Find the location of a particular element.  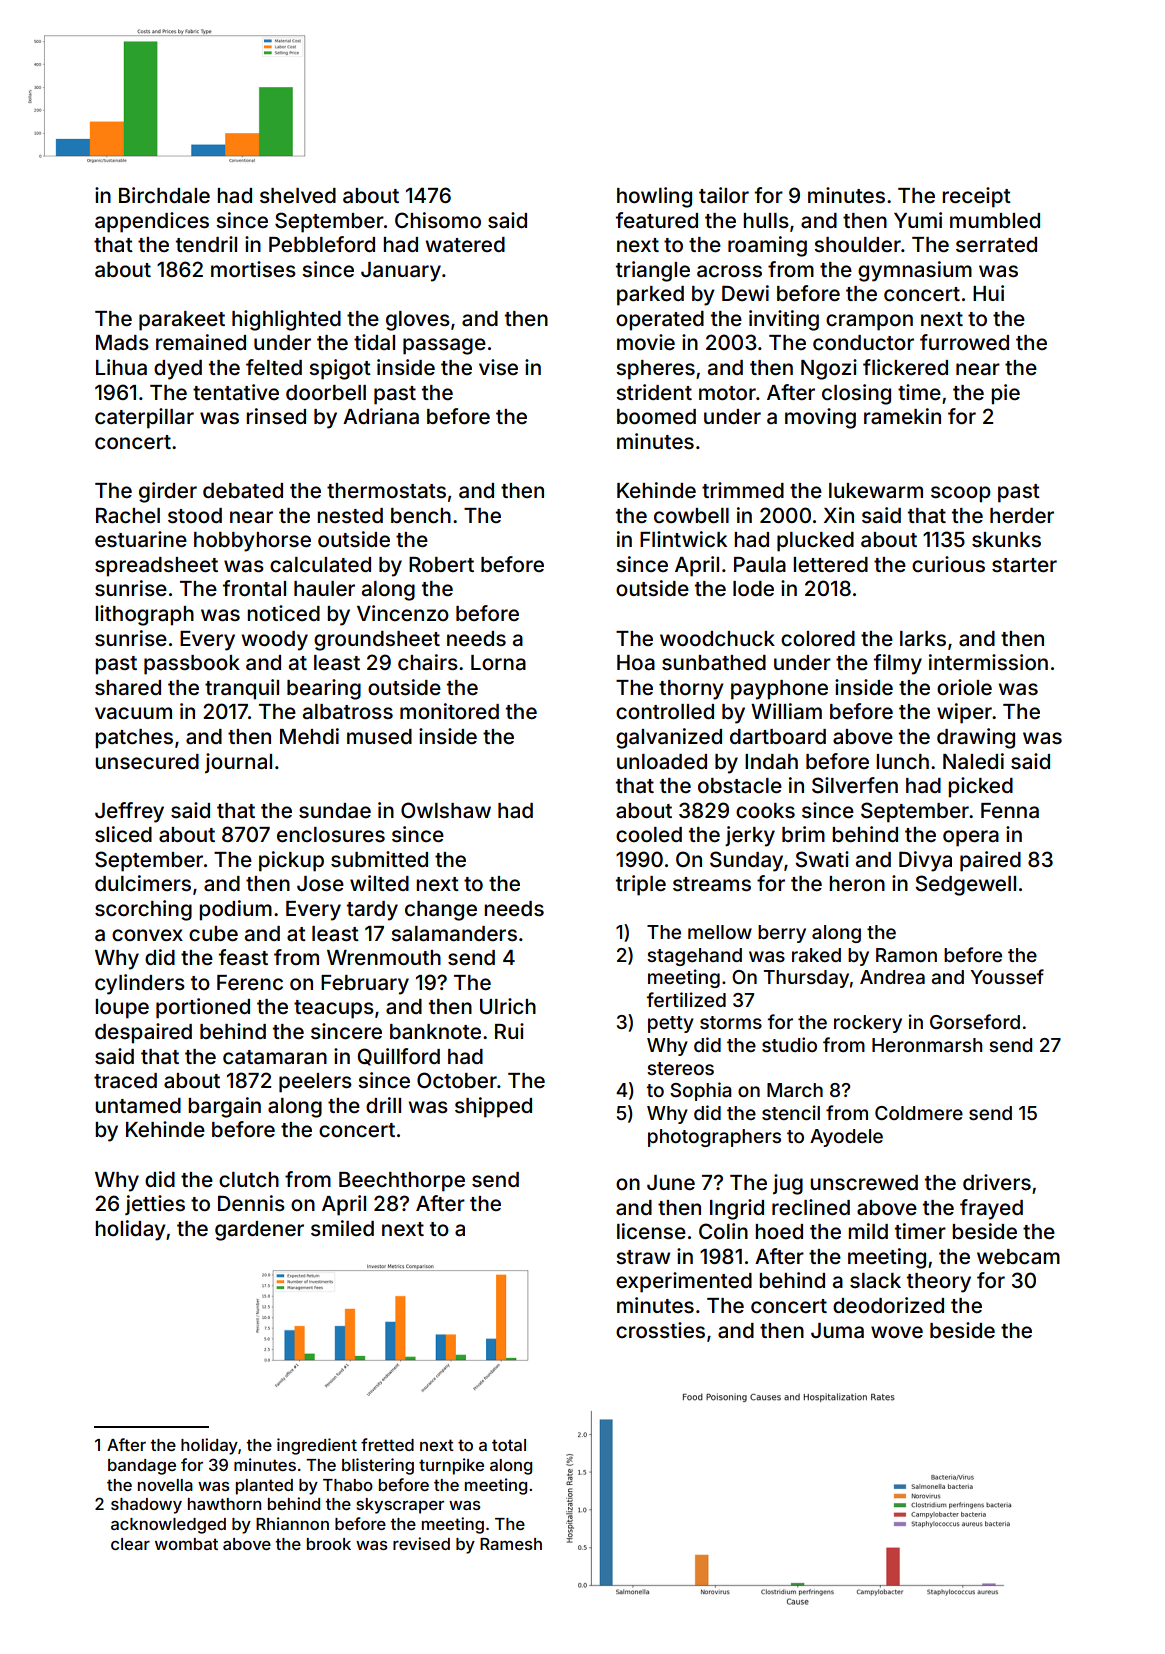

curious is located at coordinates (948, 564).
